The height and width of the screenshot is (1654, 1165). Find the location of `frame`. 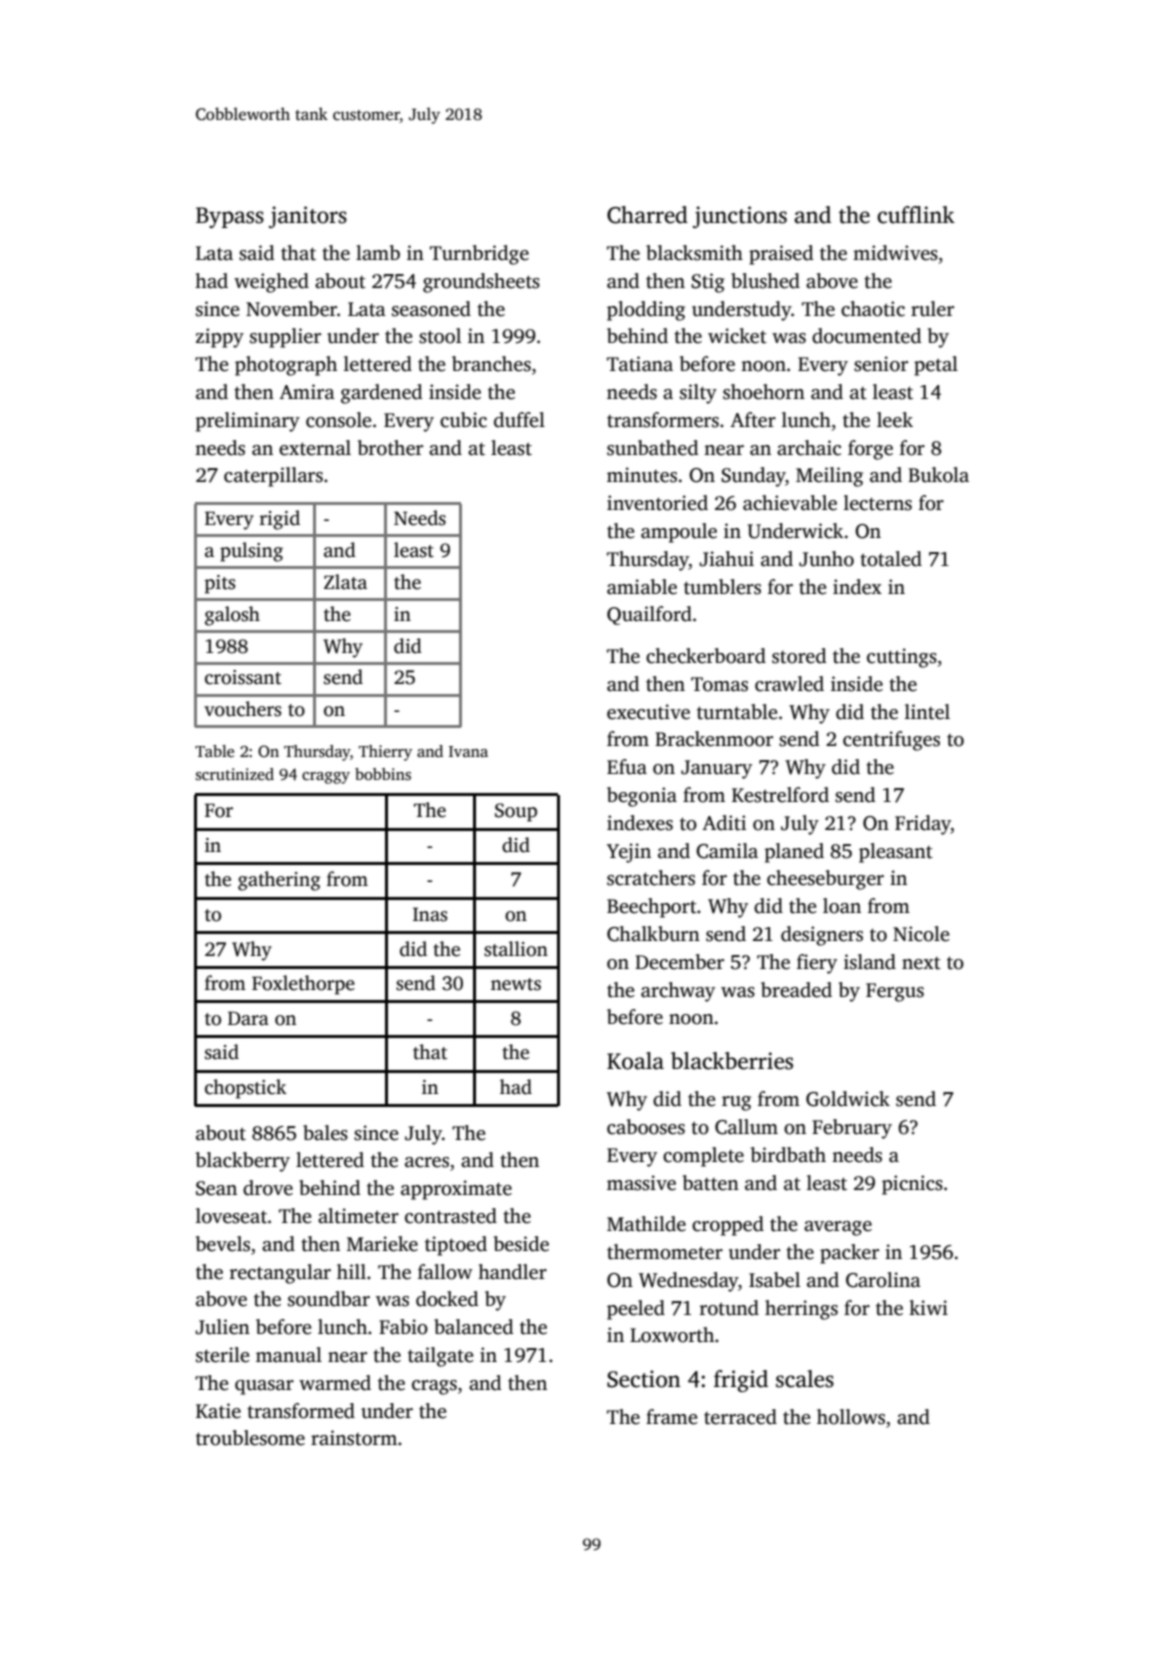

frame is located at coordinates (672, 1417).
